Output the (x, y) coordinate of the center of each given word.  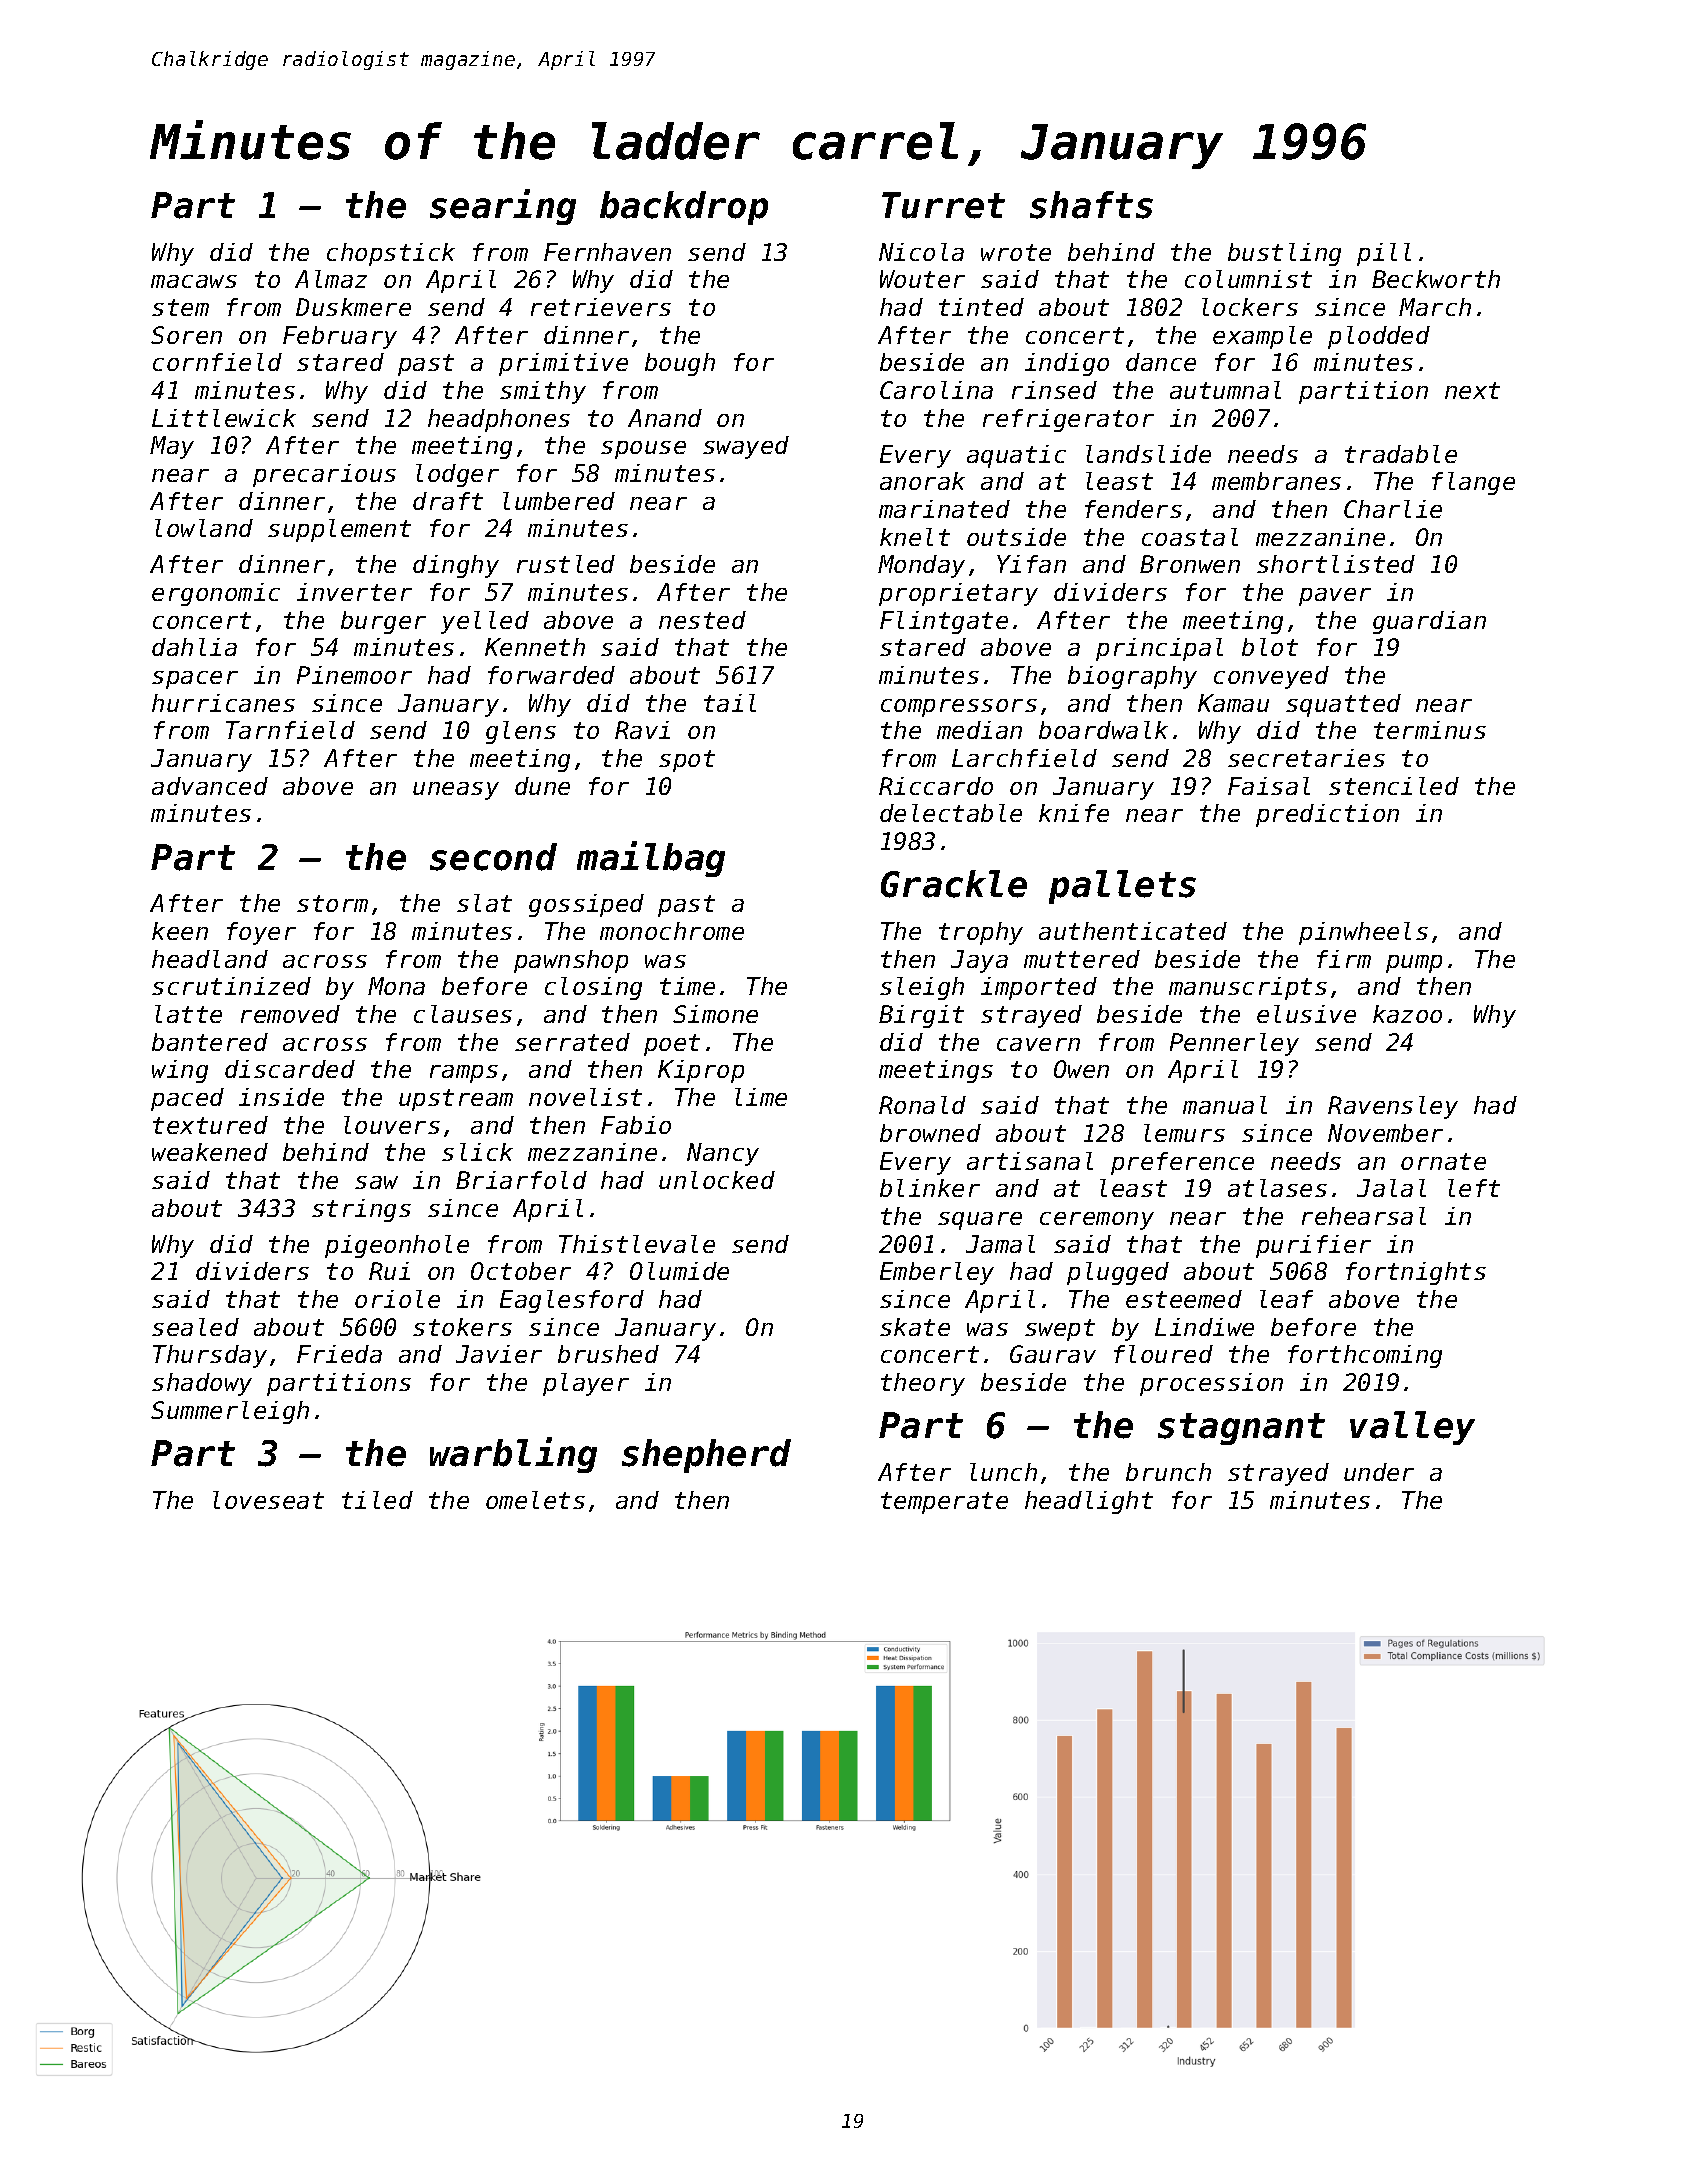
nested (702, 620)
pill (1384, 254)
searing (503, 207)
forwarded (551, 675)
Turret (943, 205)
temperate (944, 1503)
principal (1159, 649)
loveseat (268, 1500)
